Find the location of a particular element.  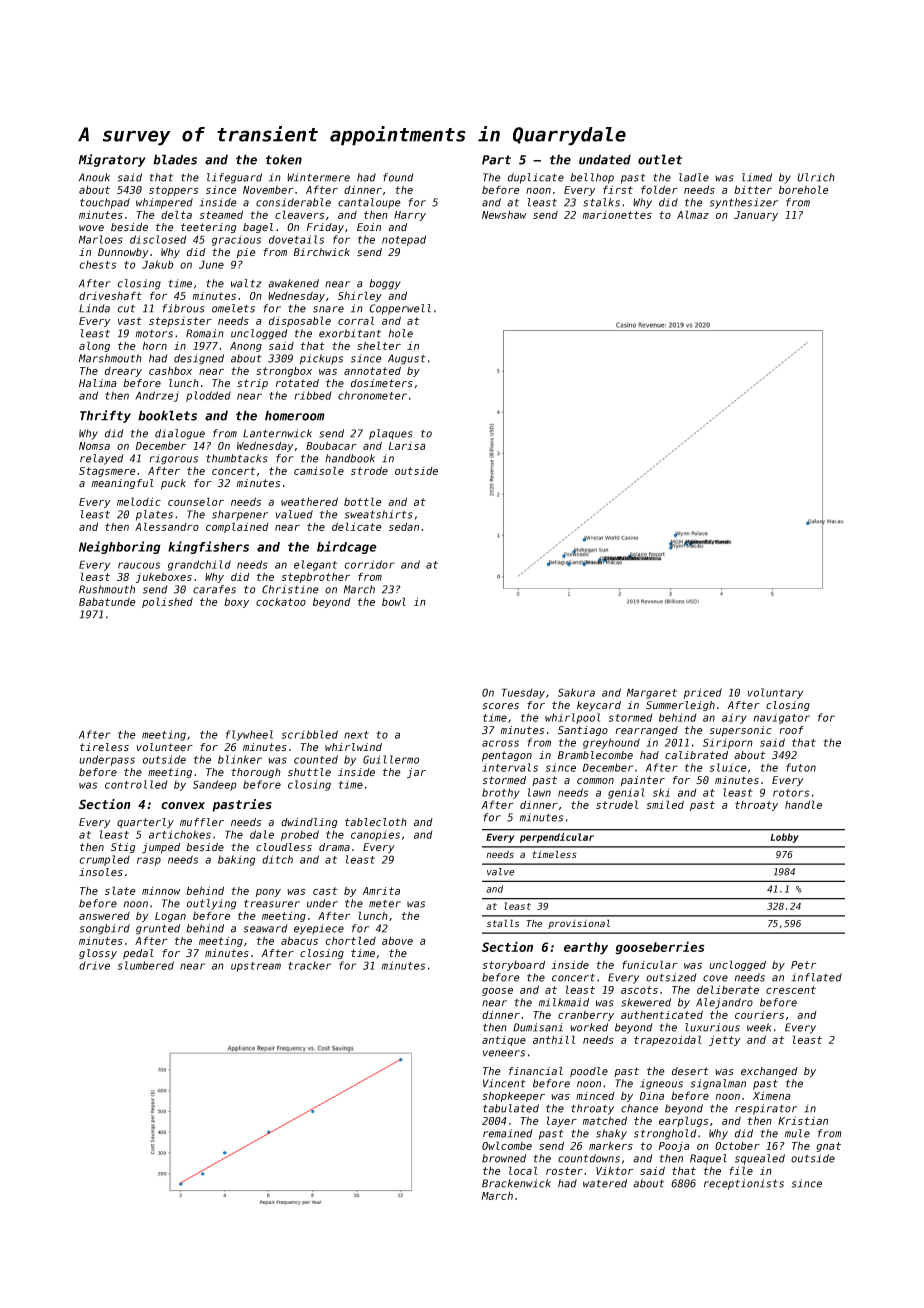

brothy is located at coordinates (501, 793).
